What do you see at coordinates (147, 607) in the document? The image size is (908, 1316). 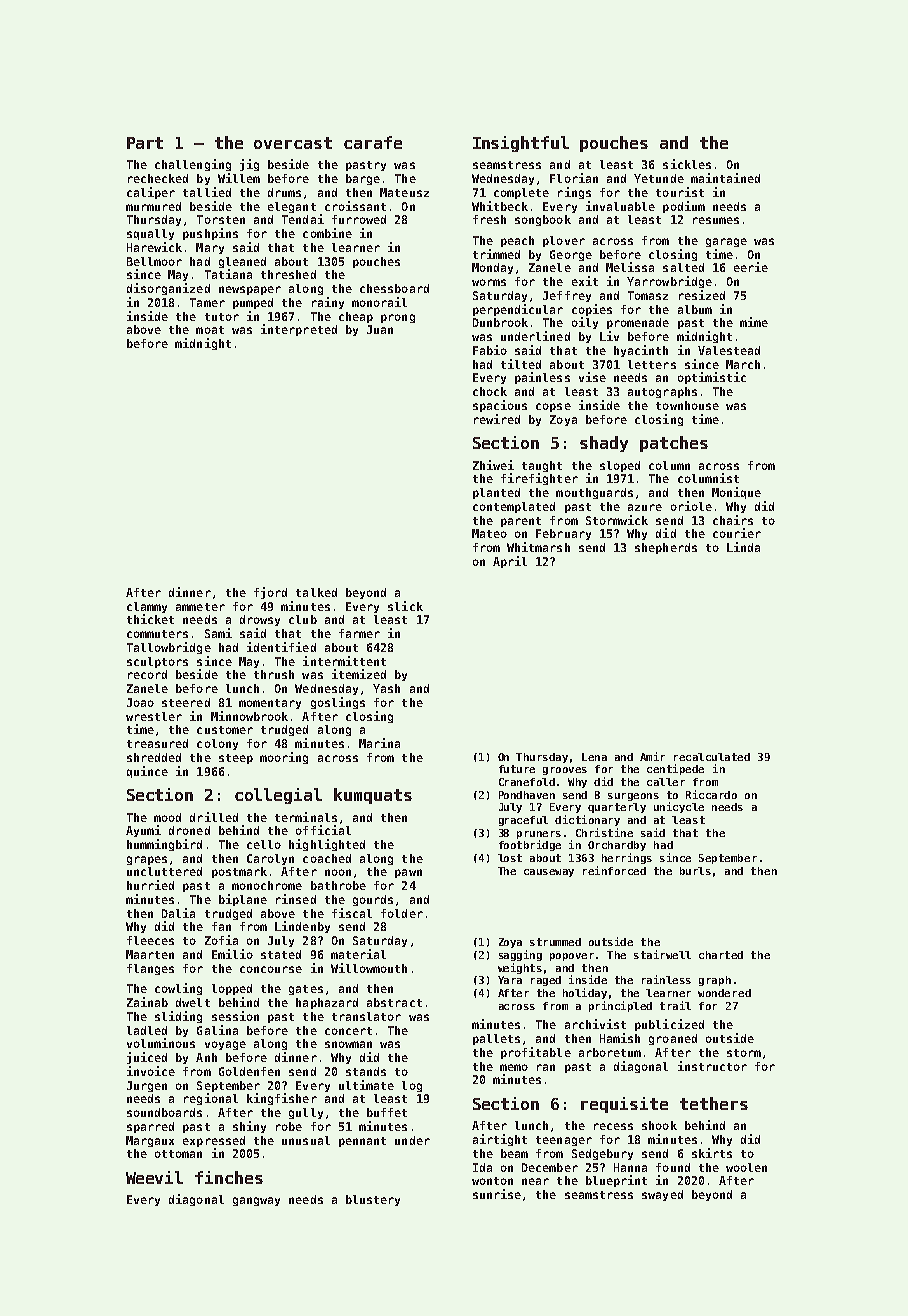 I see `clammy` at bounding box center [147, 607].
